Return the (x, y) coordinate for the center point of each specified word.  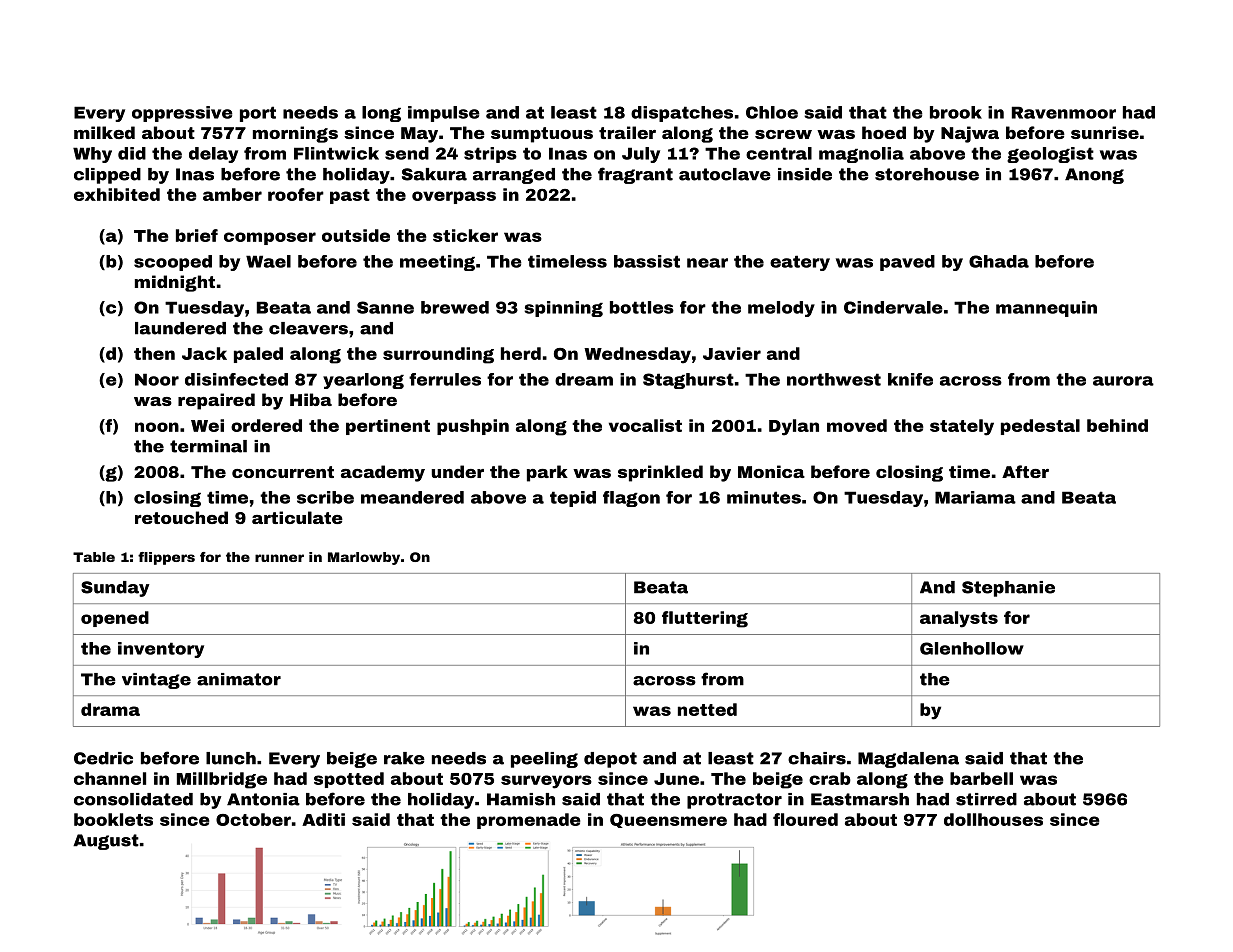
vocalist (645, 425)
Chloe (772, 112)
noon (157, 427)
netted (707, 709)
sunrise (1105, 132)
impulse (444, 114)
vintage (156, 681)
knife (910, 379)
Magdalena (908, 760)
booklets (113, 819)
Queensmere (668, 821)
